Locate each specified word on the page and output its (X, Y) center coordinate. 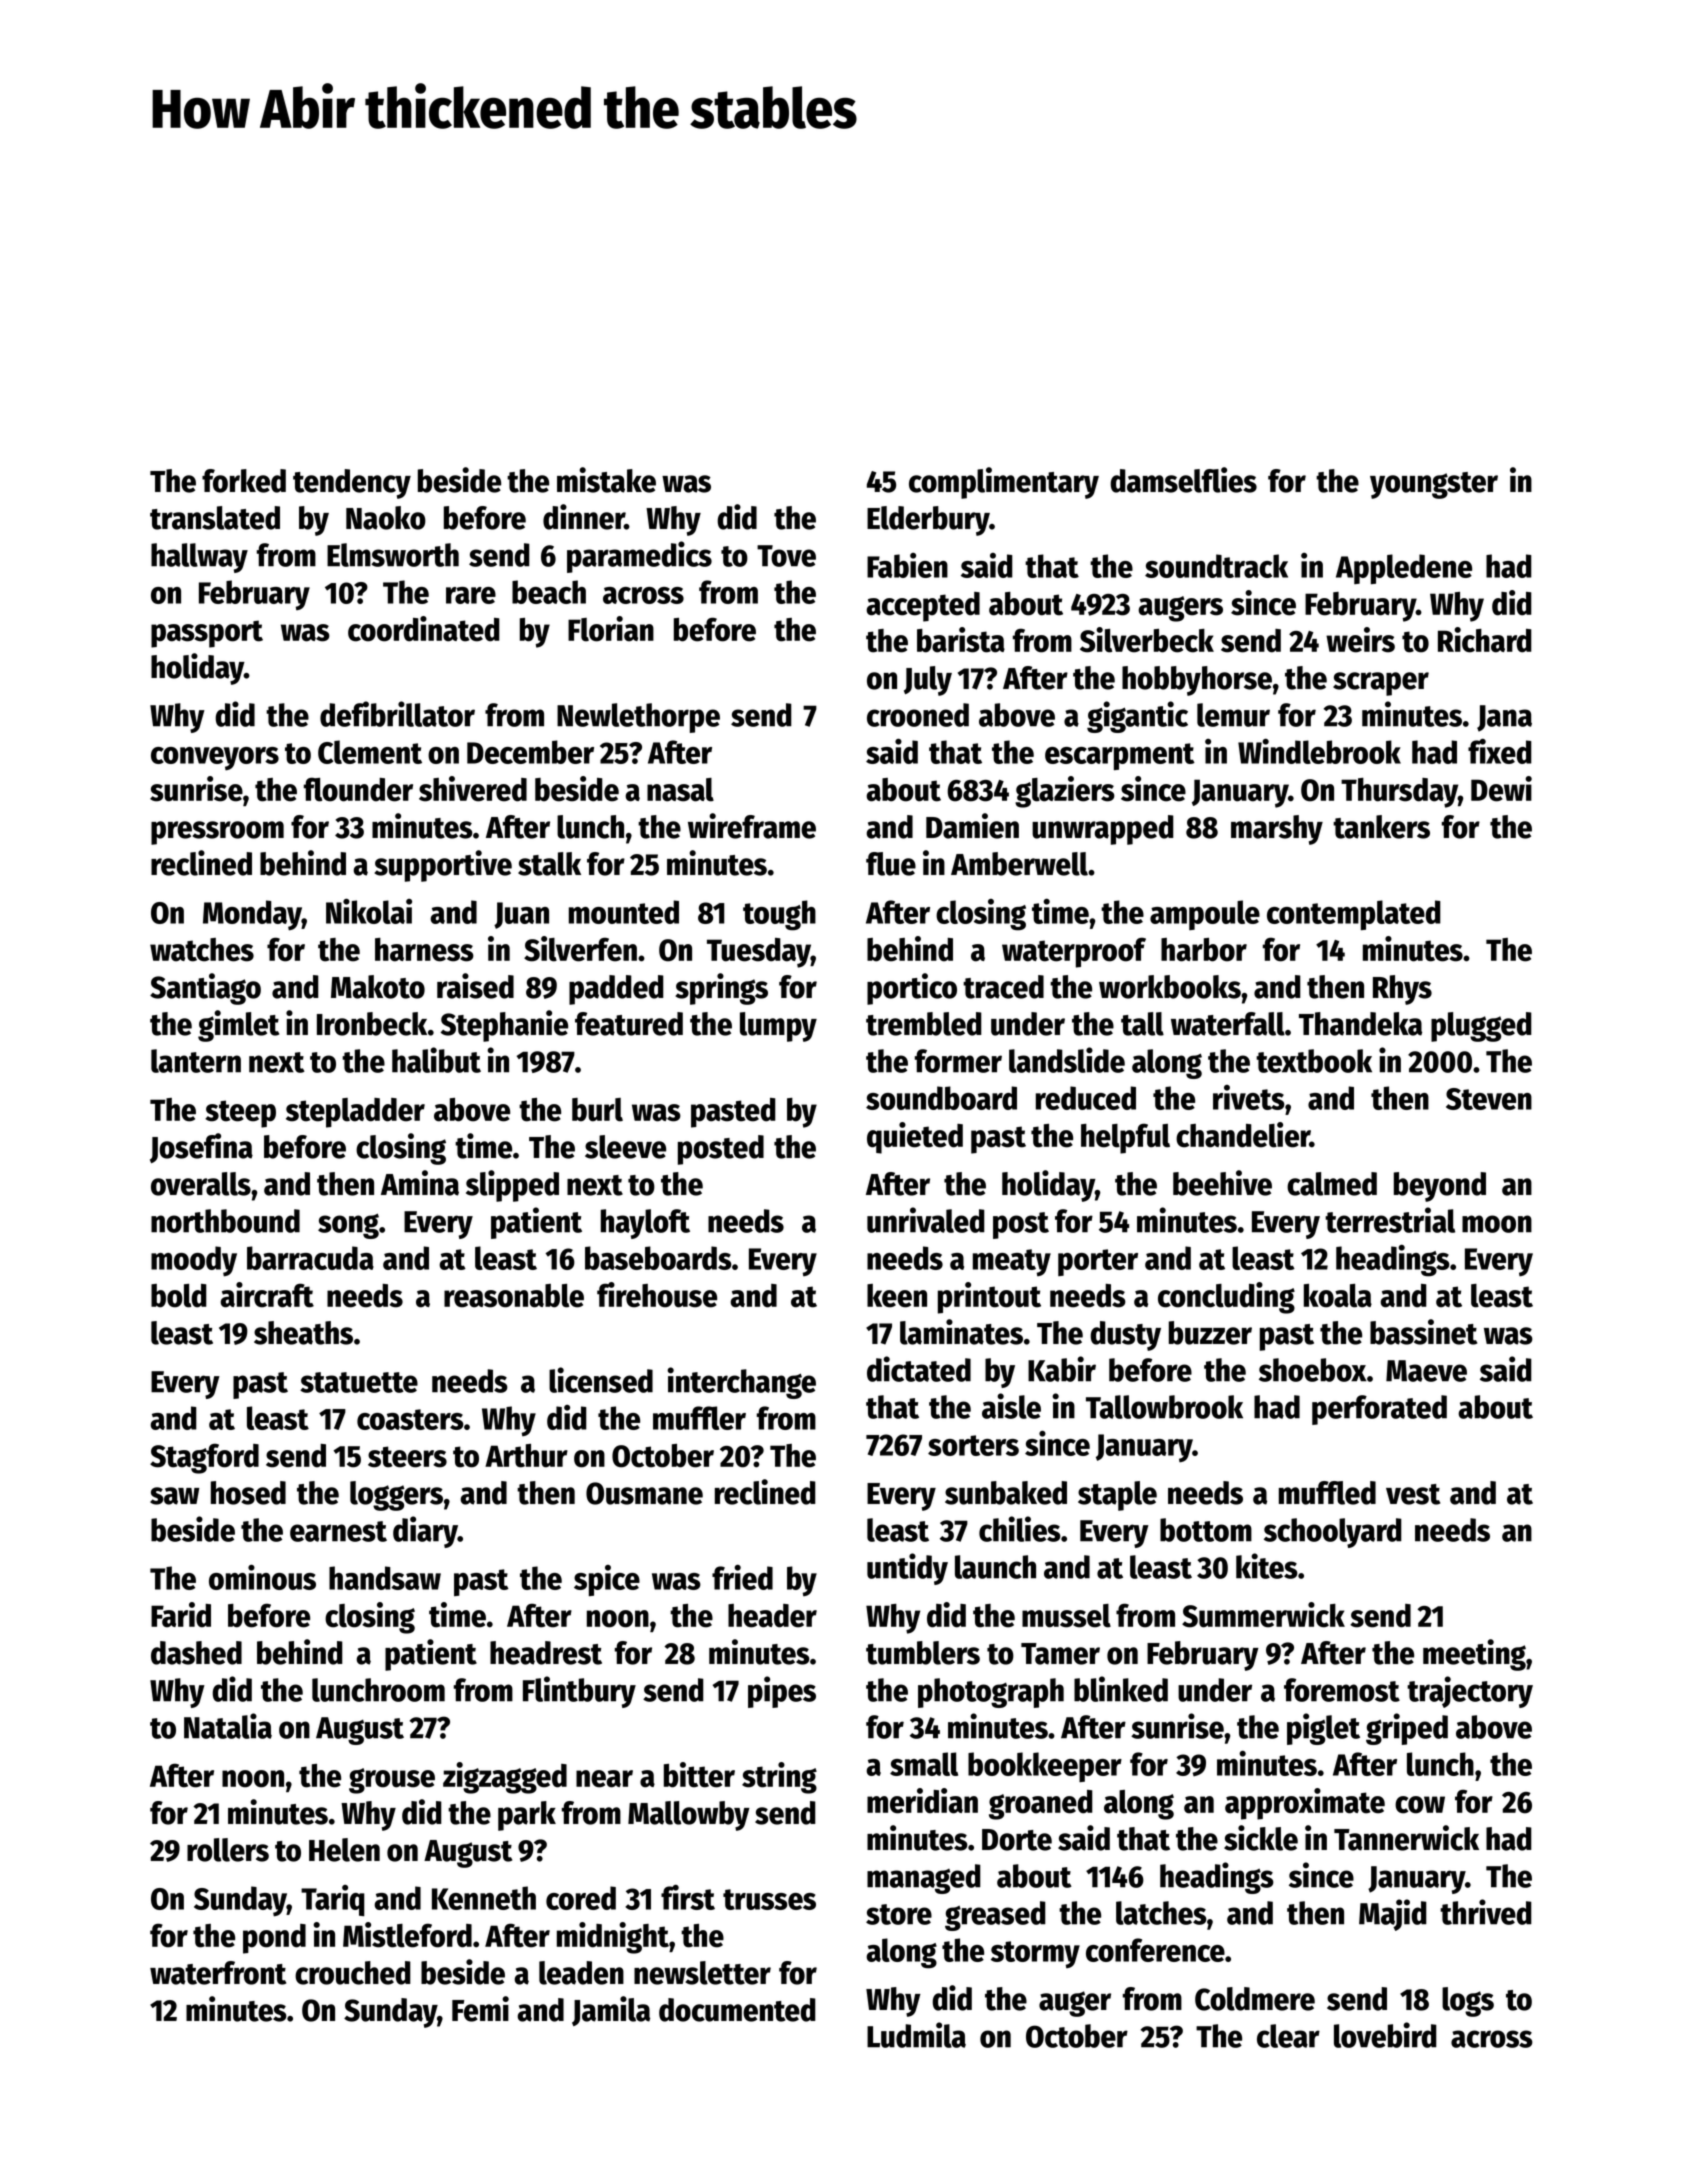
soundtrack (1216, 566)
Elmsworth (393, 555)
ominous (262, 1577)
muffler (699, 1418)
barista (961, 640)
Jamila (611, 2011)
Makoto (378, 987)
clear (1288, 2036)
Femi (480, 2009)
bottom (1206, 1530)
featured (629, 1024)
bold (179, 1296)
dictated (919, 1369)
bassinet (1423, 1332)
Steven (1489, 1099)
